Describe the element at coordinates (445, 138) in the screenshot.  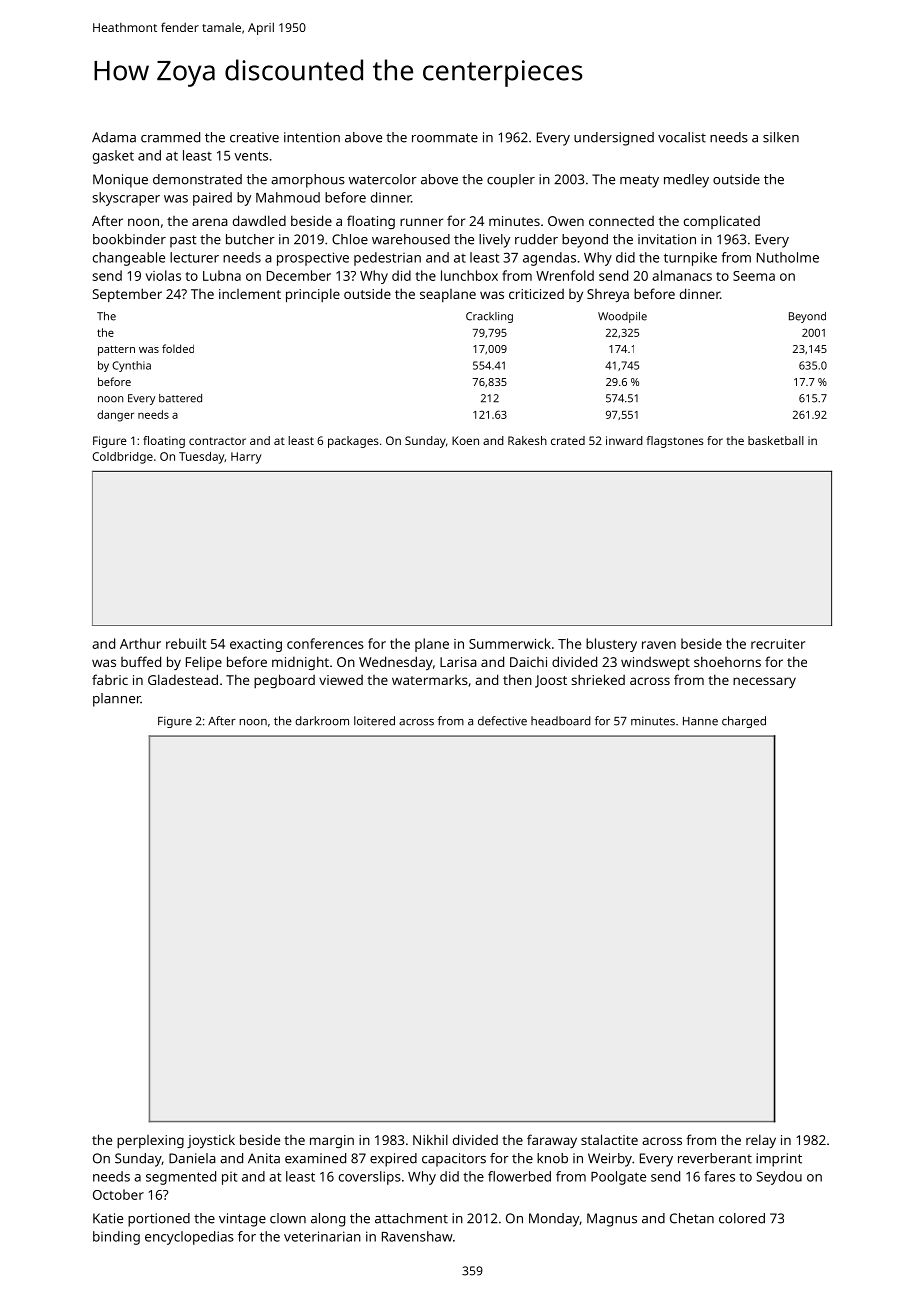
I see `roommate` at that location.
